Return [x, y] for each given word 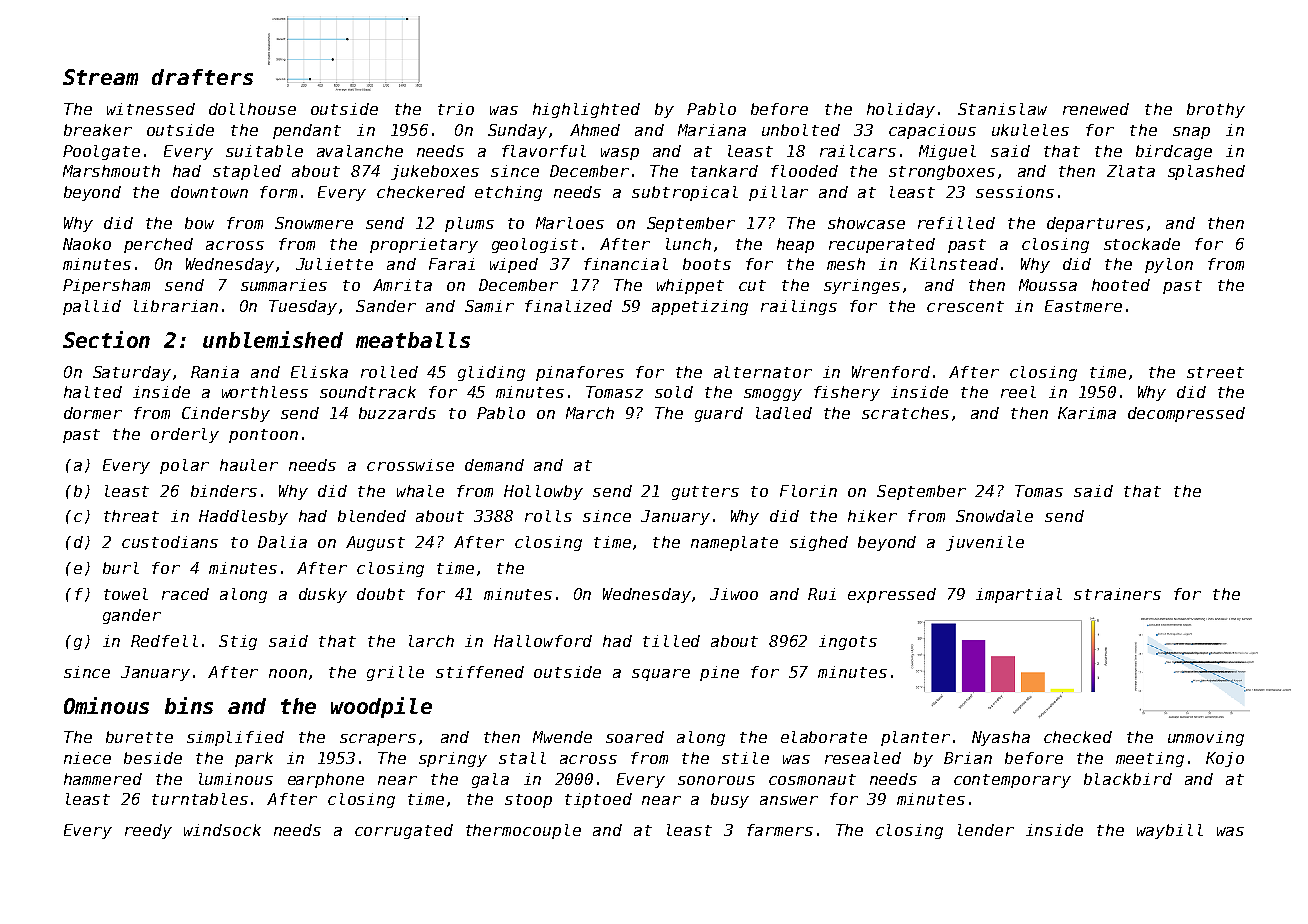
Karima [1087, 413]
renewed [1096, 109]
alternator [763, 372]
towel [126, 594]
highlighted [586, 110]
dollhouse [252, 109]
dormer [93, 413]
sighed [819, 543]
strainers [1117, 594]
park [254, 759]
